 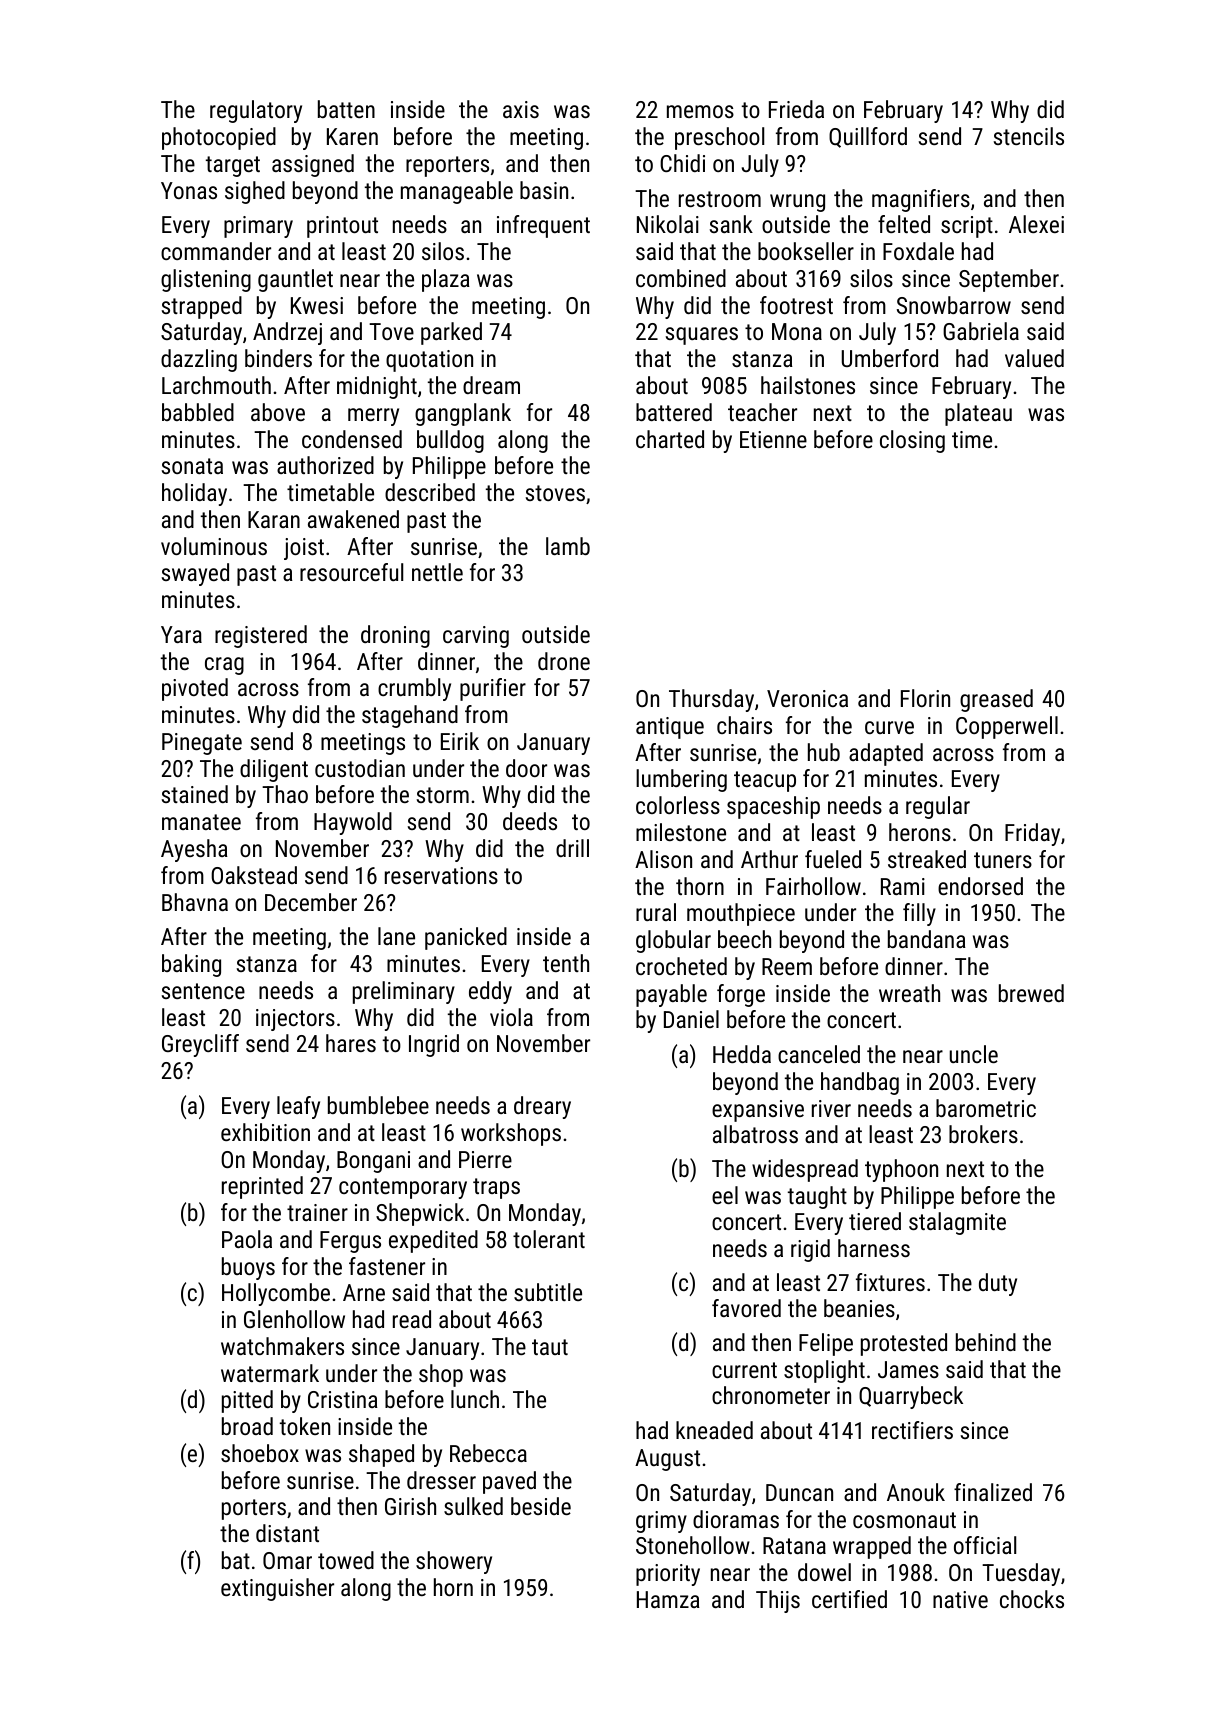 What do you see at coordinates (1007, 727) in the screenshot?
I see `Copperwell` at bounding box center [1007, 727].
